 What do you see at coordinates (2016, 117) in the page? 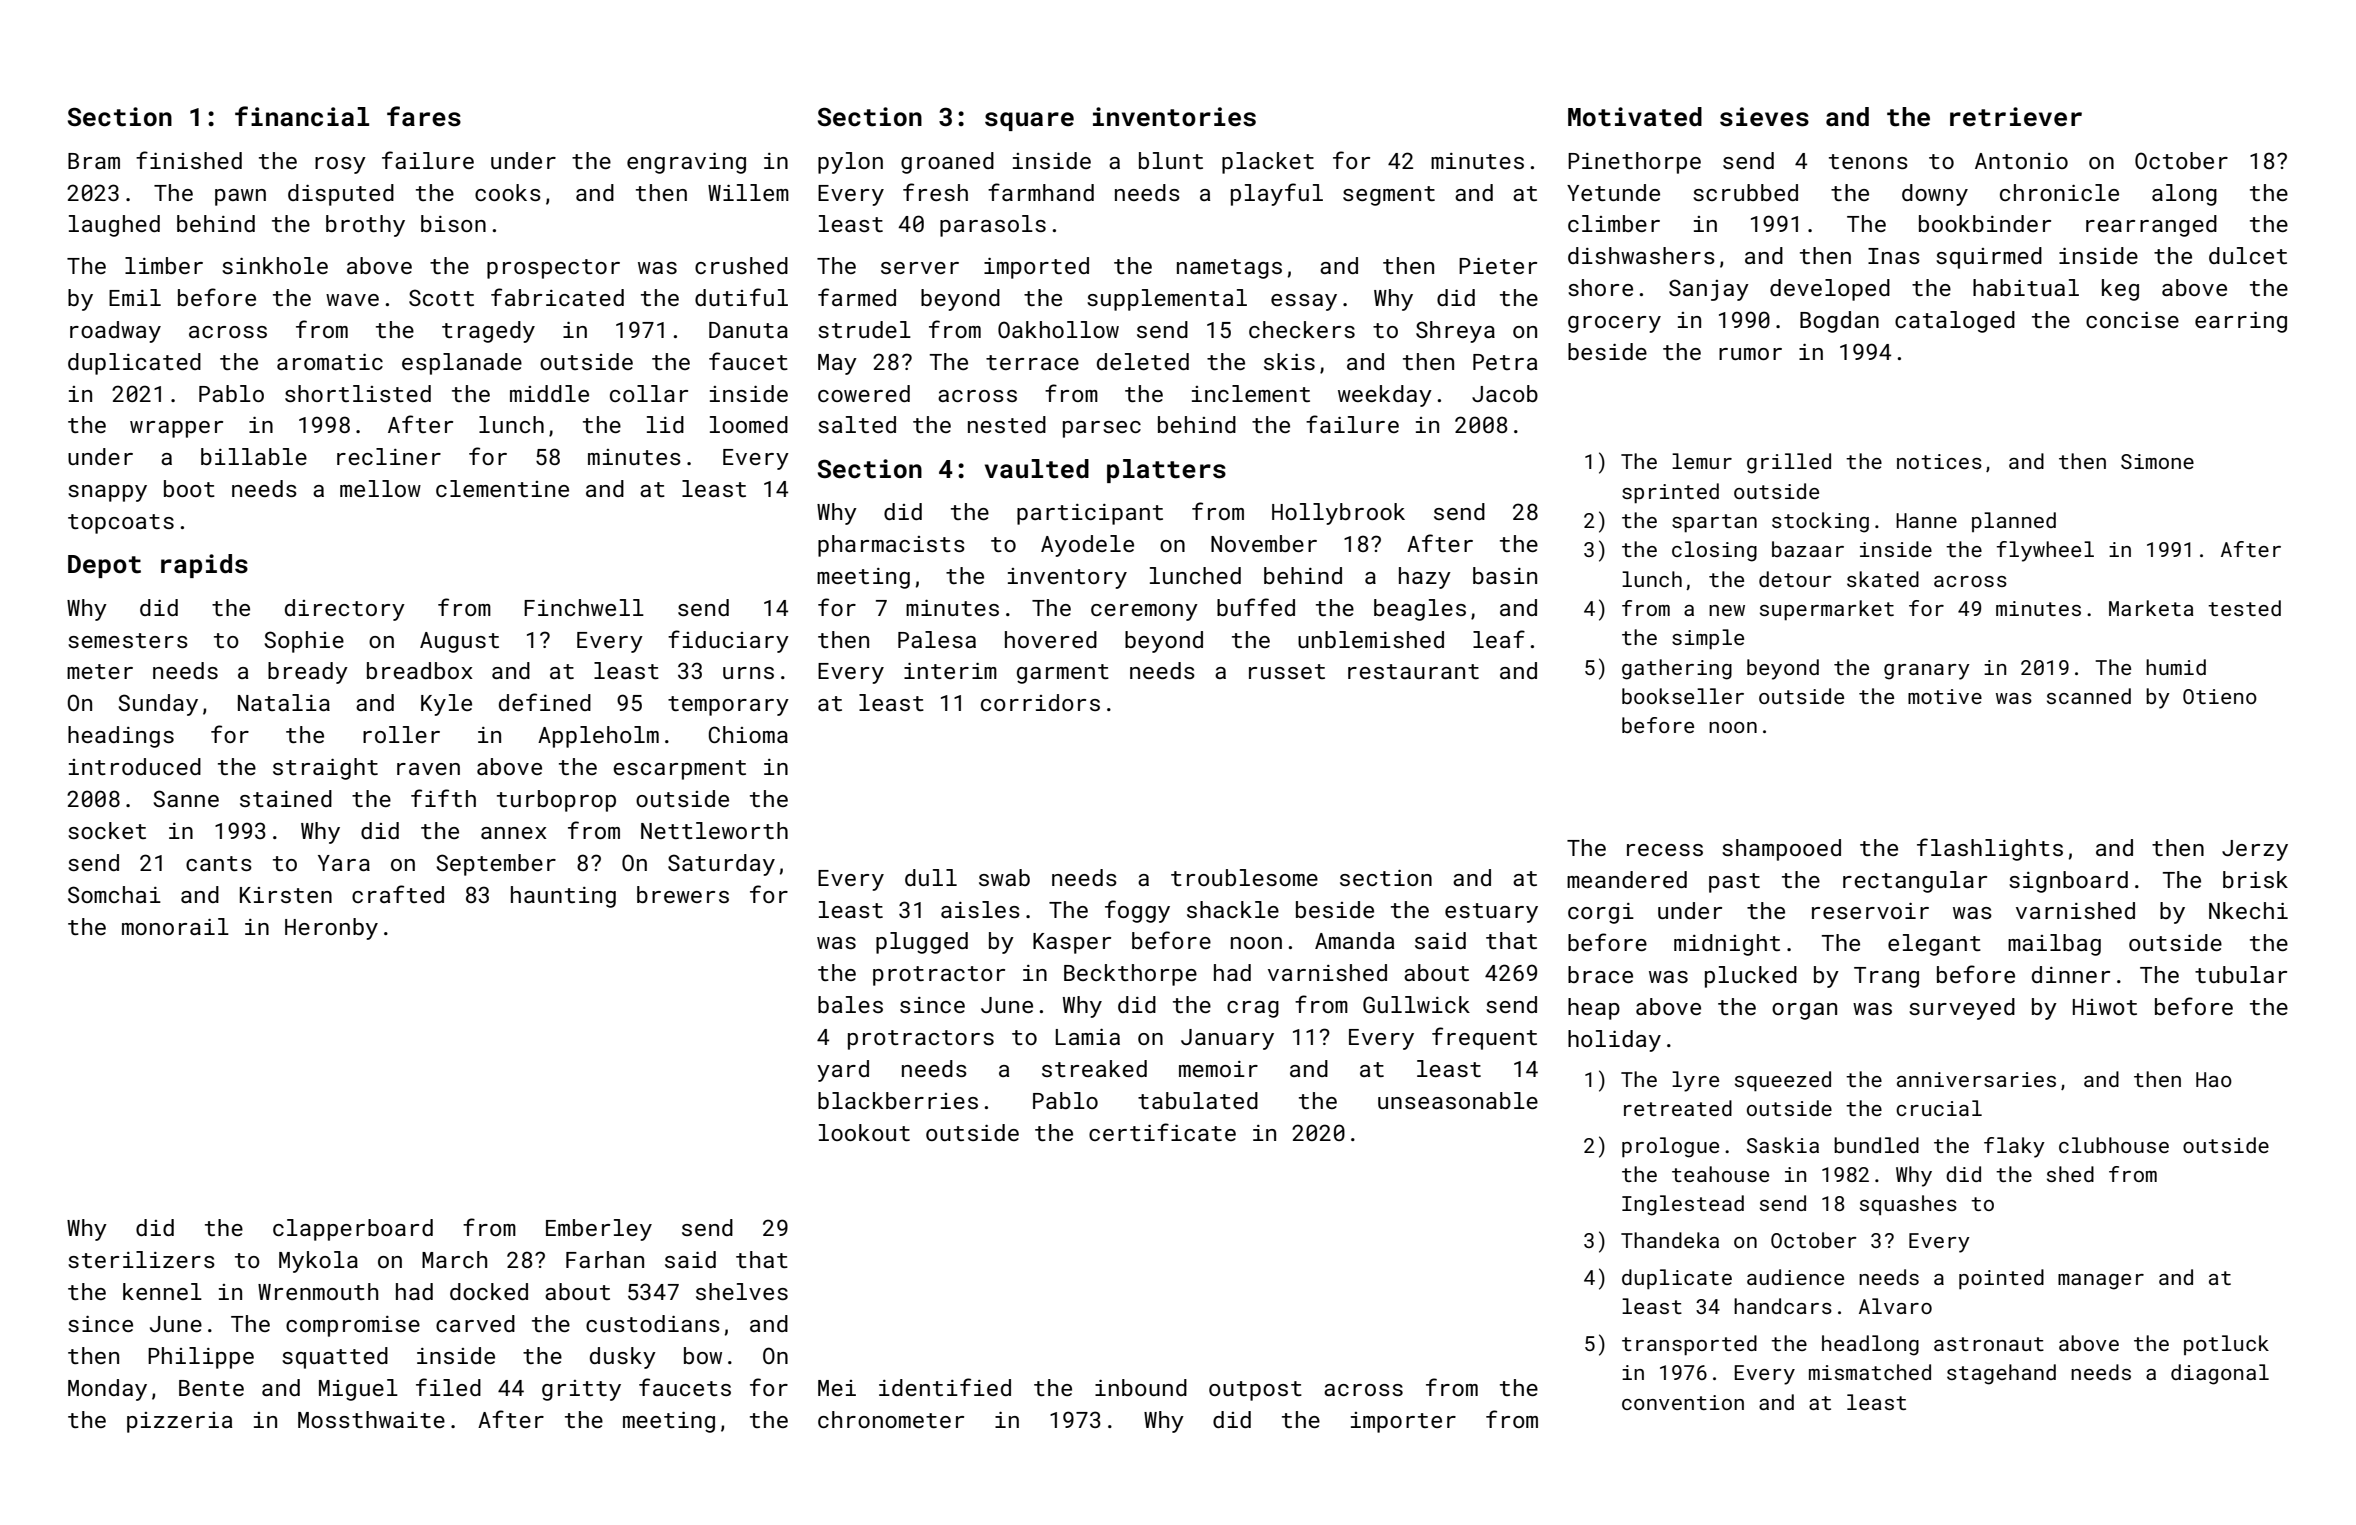
I see `retriever` at bounding box center [2016, 117].
